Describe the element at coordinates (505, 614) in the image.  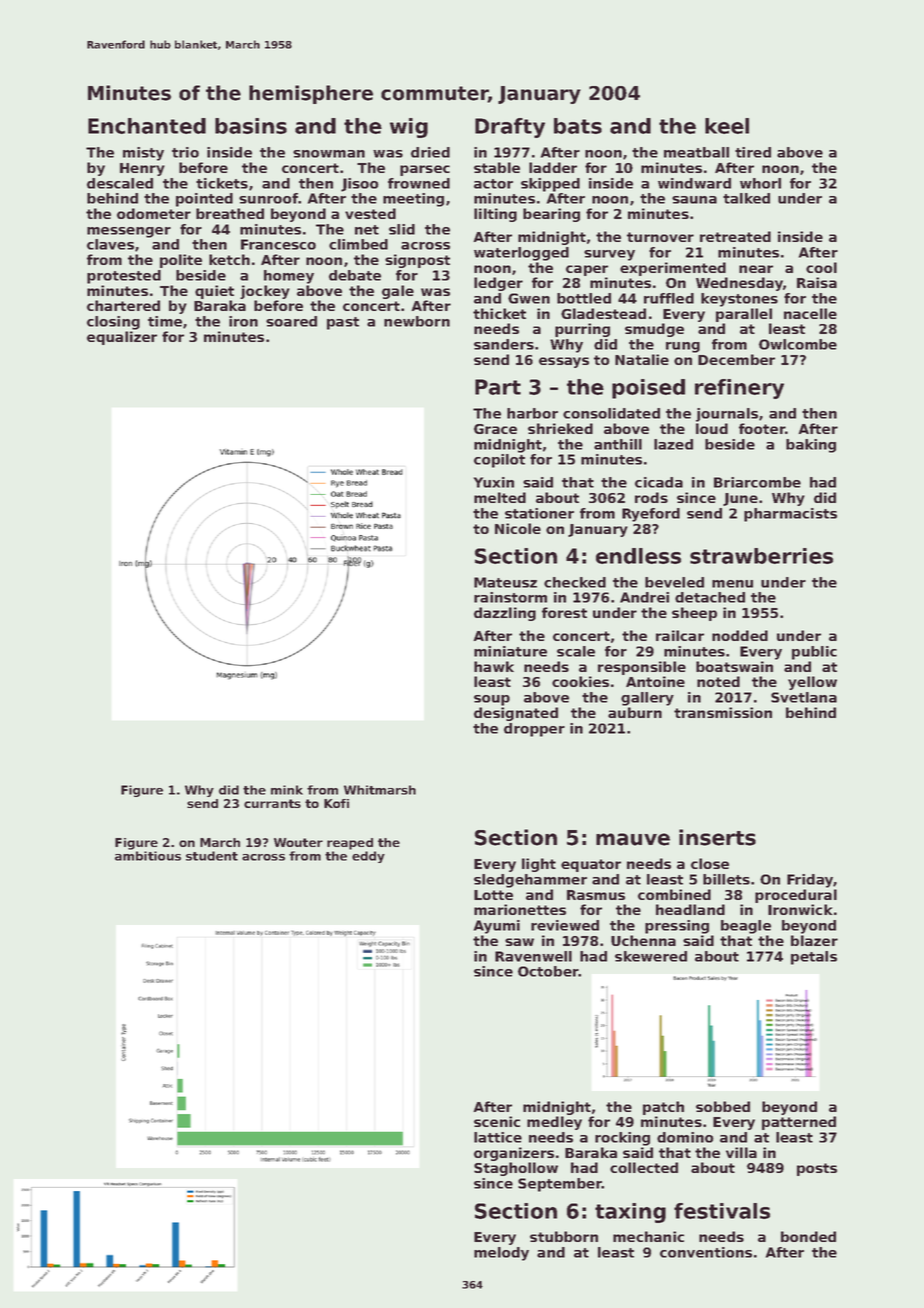
I see `dazzling` at that location.
